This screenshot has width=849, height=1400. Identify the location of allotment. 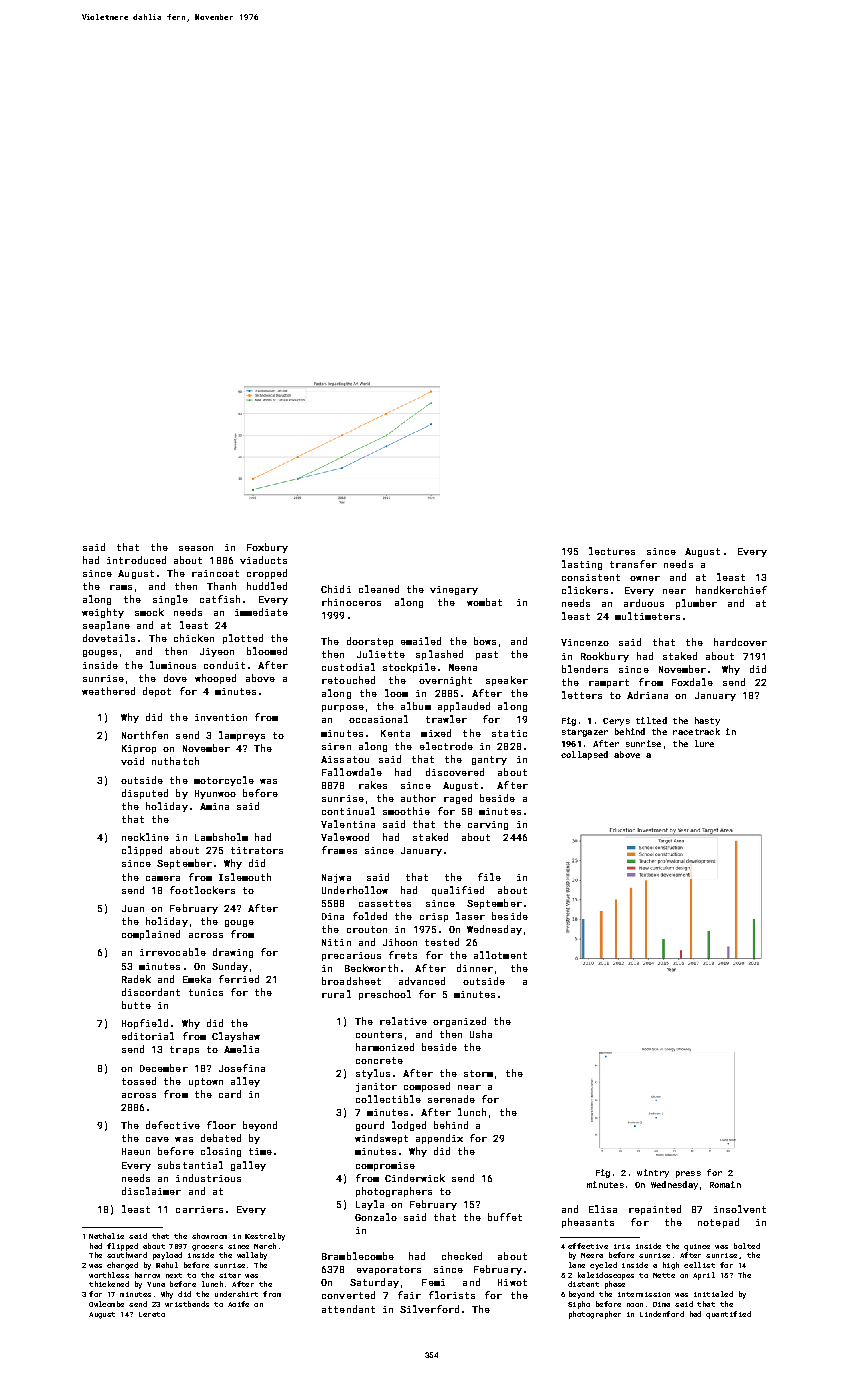
(500, 955).
